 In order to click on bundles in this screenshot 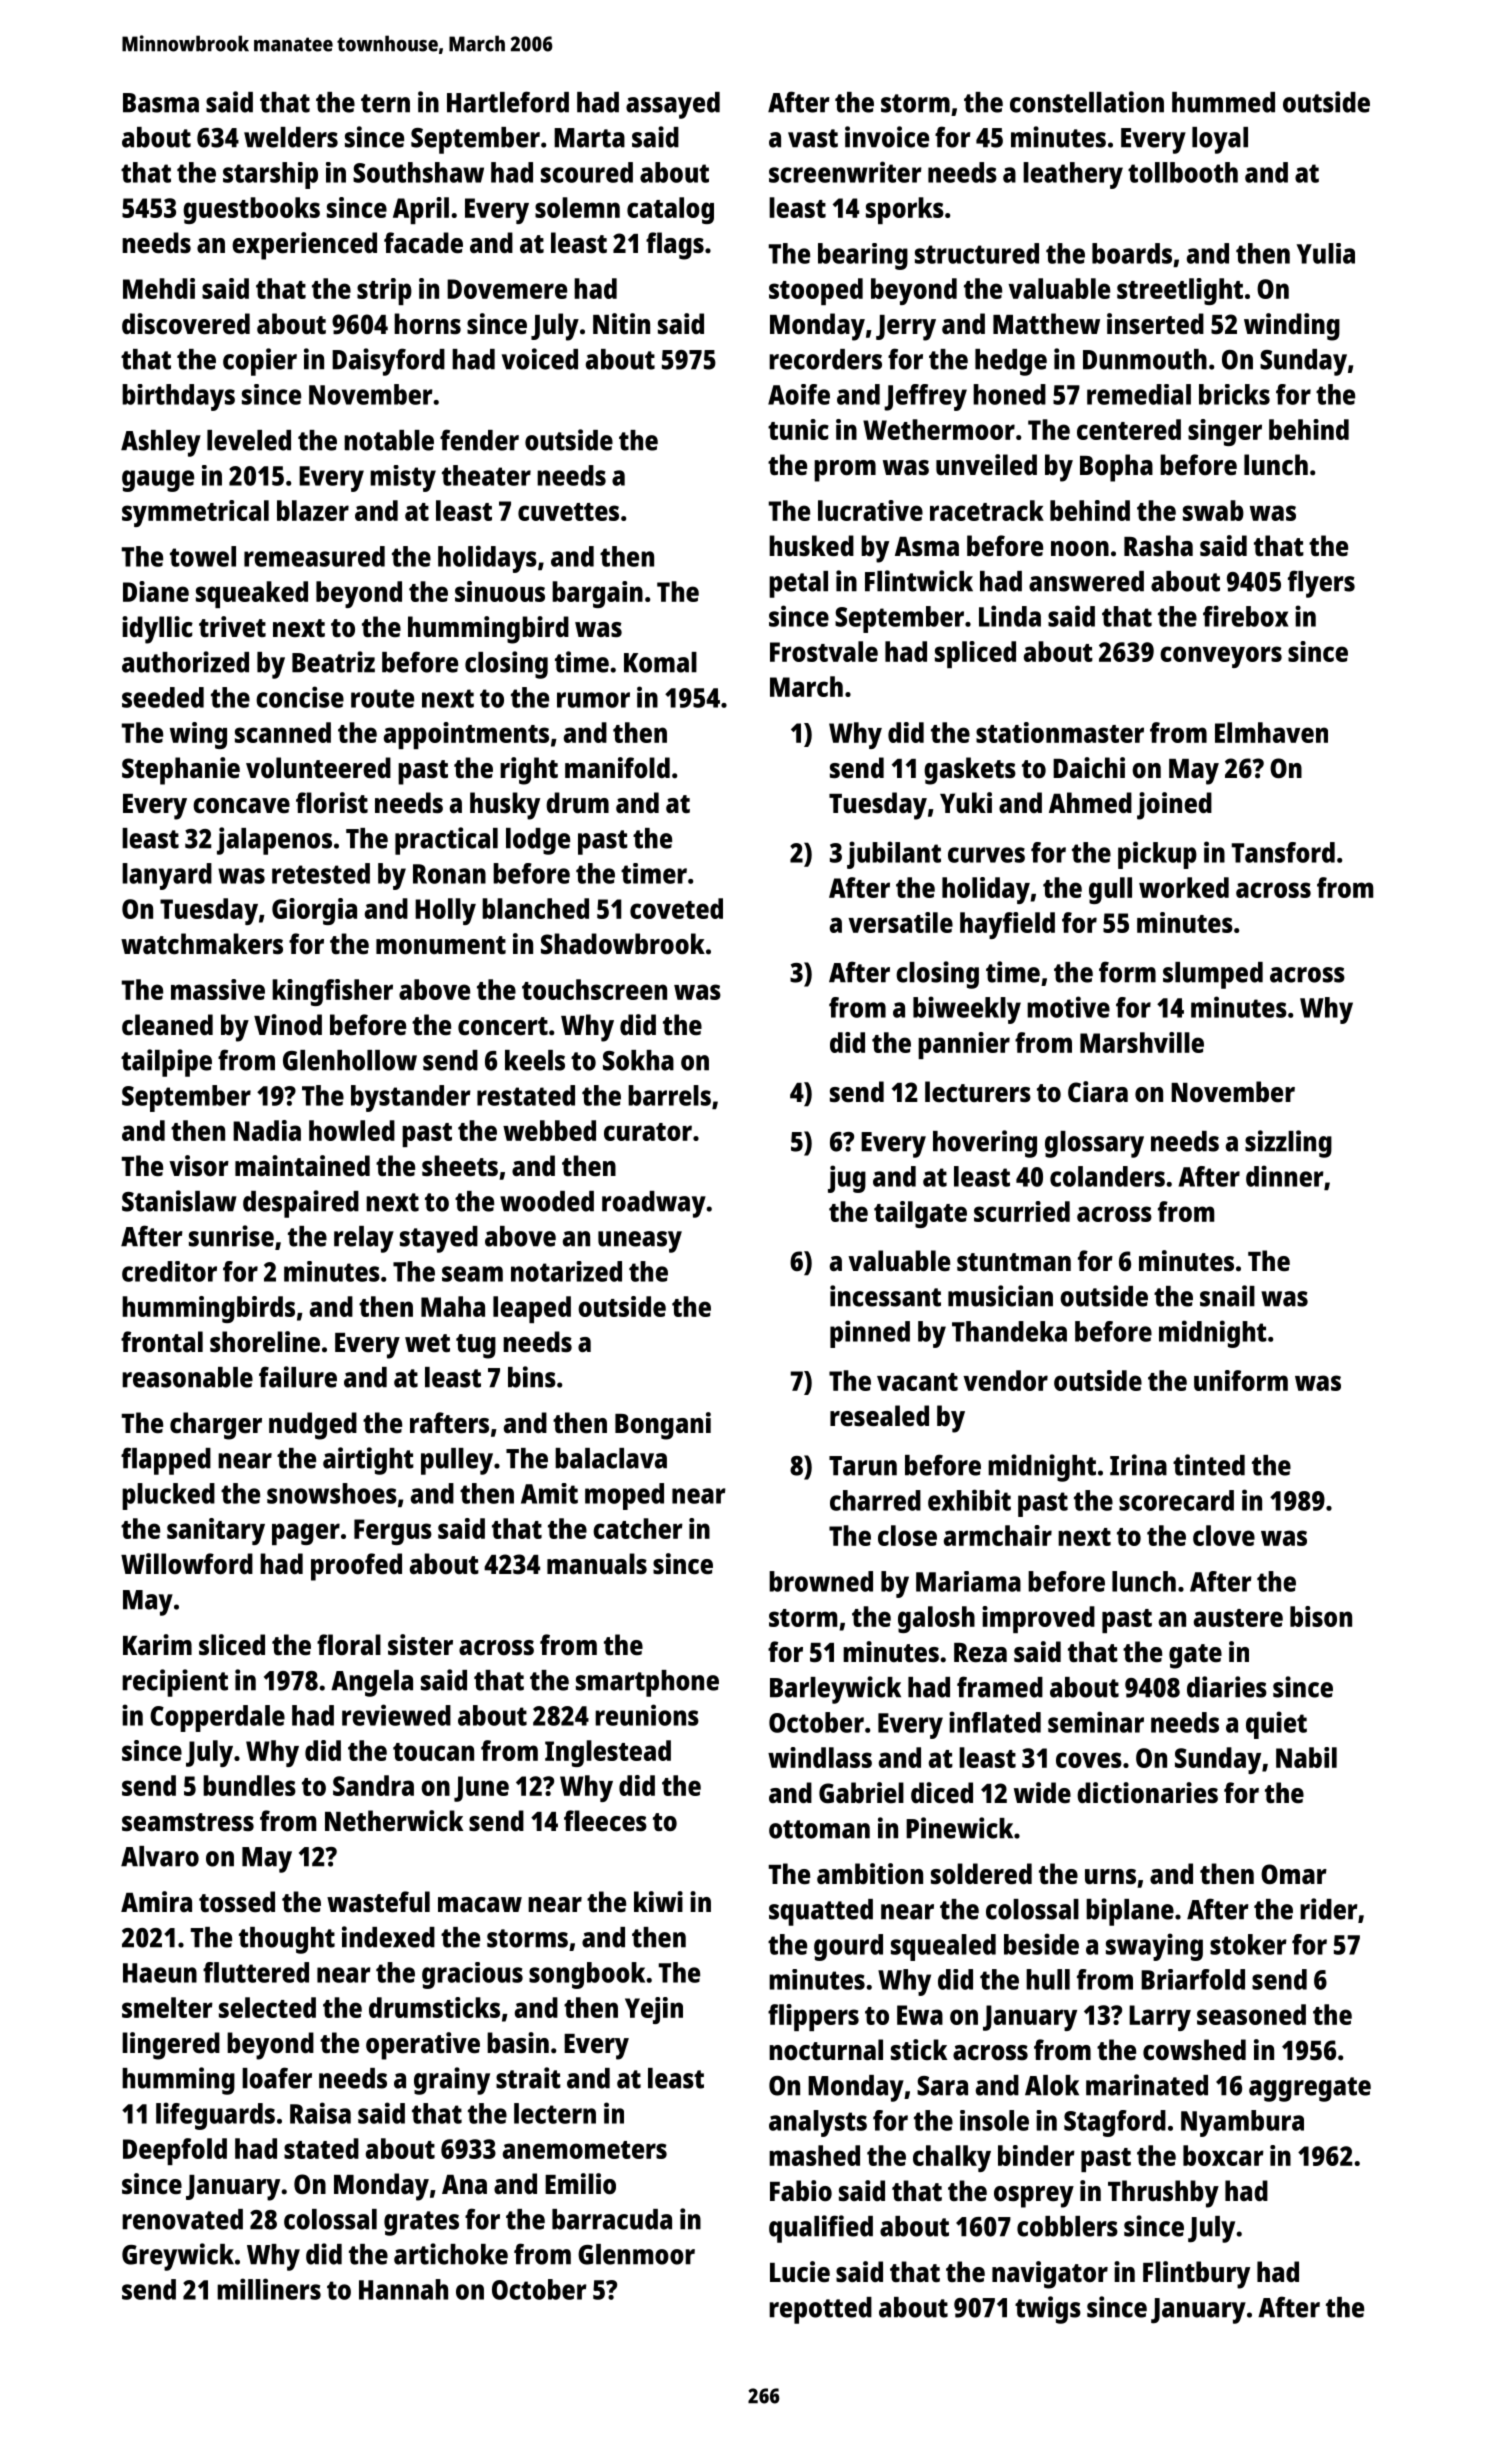, I will do `click(249, 1785)`.
